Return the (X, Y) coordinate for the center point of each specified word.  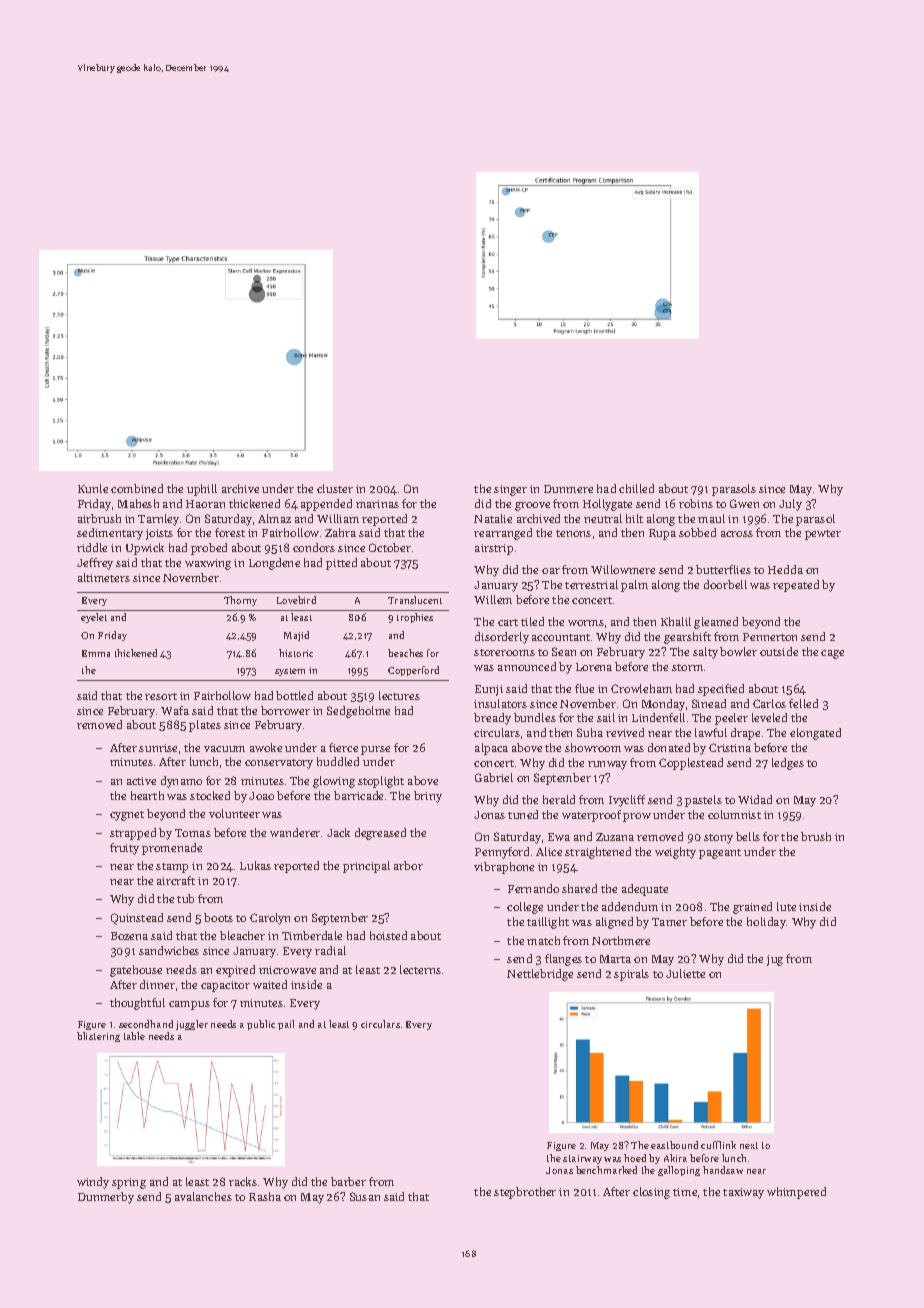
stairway (582, 1159)
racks (243, 1181)
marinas (377, 504)
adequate (645, 890)
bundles (535, 717)
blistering (98, 1037)
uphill (202, 490)
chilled (636, 488)
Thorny (240, 601)
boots (218, 917)
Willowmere (623, 569)
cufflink (718, 1145)
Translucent (415, 600)
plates (205, 726)
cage (832, 654)
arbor (408, 865)
